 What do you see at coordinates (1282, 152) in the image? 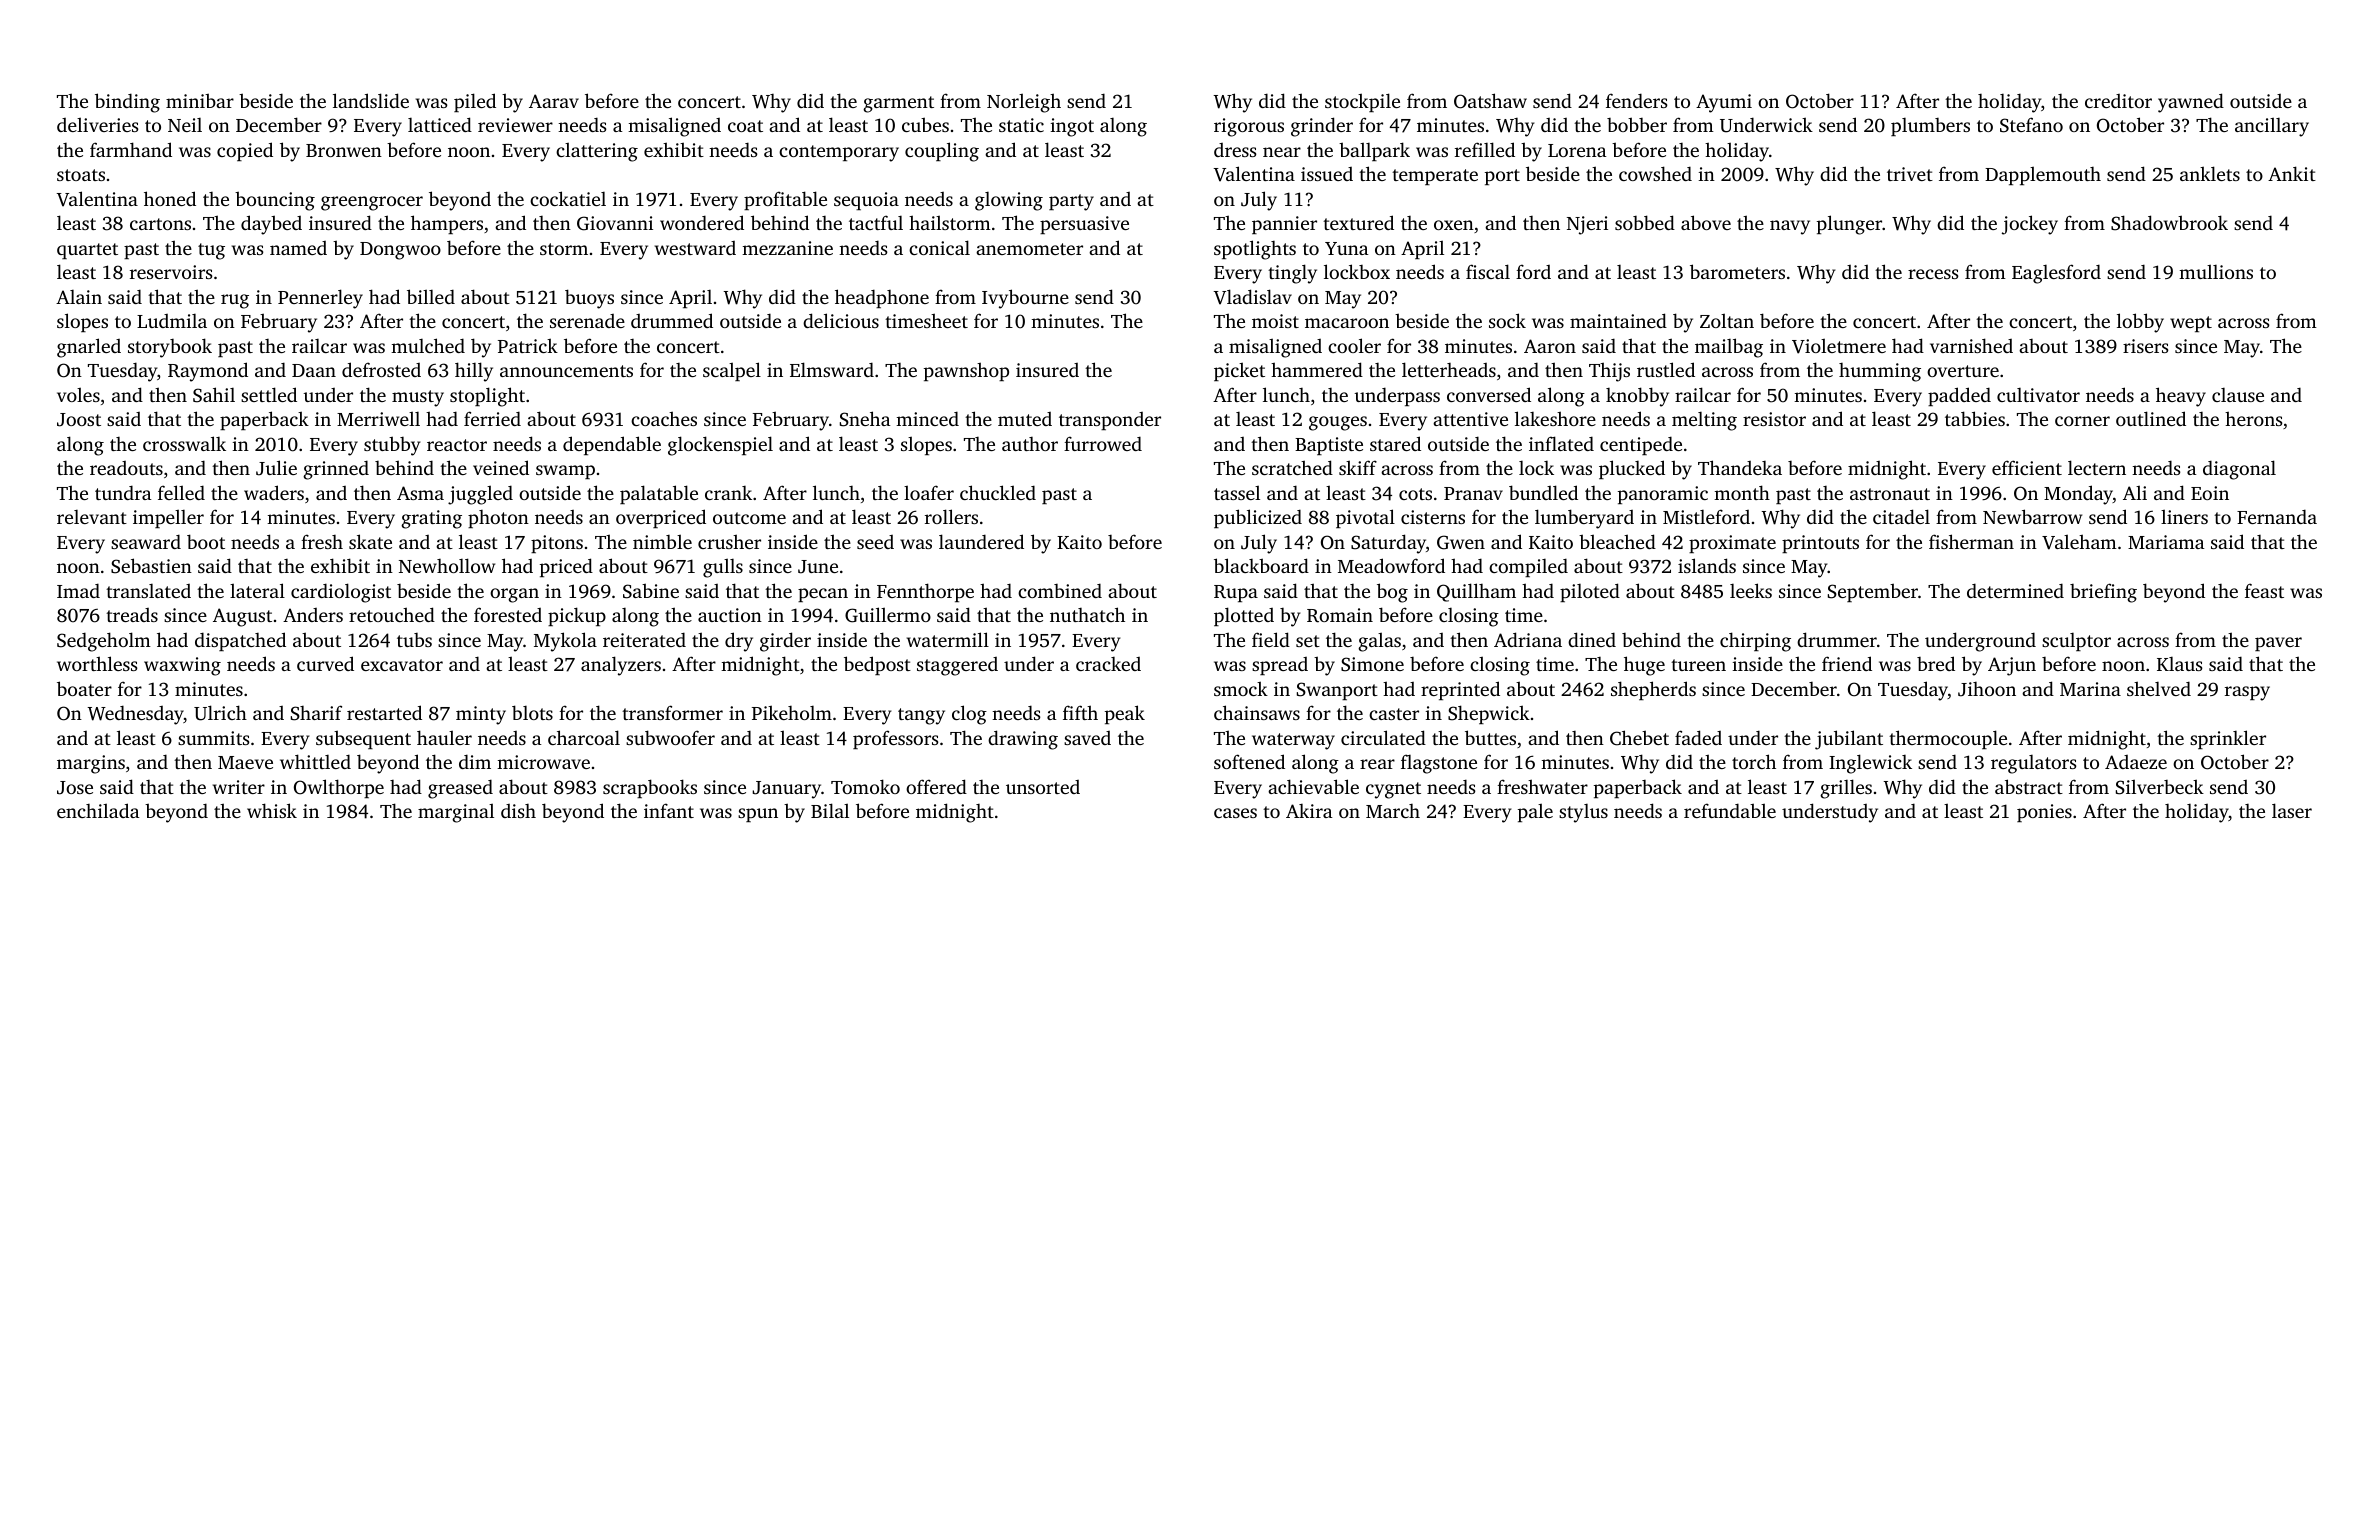
I see `near` at bounding box center [1282, 152].
